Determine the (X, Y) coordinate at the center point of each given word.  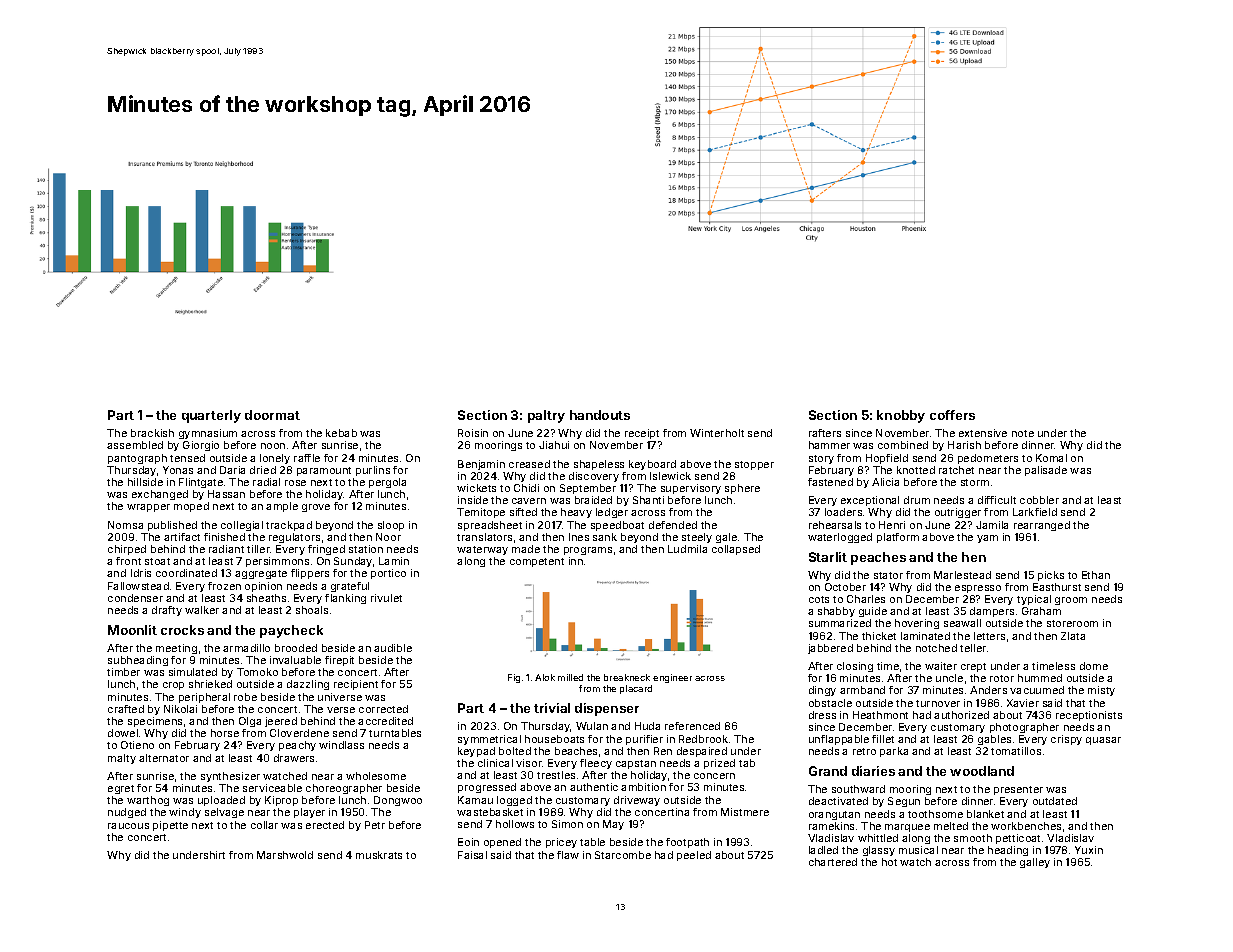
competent (537, 562)
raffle (307, 458)
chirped (127, 550)
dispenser (607, 709)
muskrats (379, 855)
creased (529, 464)
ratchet (956, 470)
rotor (1002, 678)
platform (898, 538)
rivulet (386, 598)
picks (1051, 576)
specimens (155, 722)
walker (202, 610)
